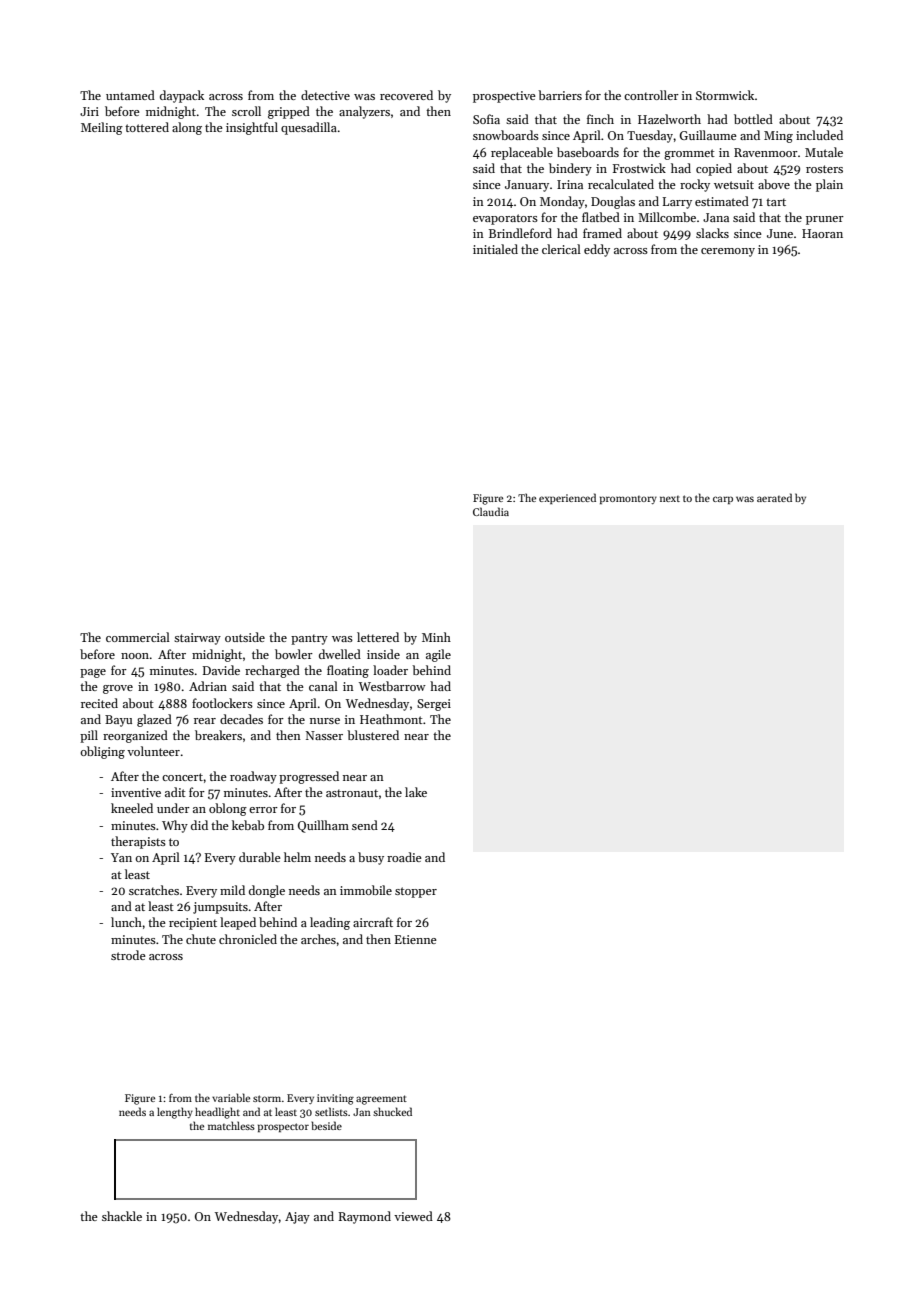 This screenshot has width=924, height=1308. I want to click on lengthy, so click(175, 1113).
